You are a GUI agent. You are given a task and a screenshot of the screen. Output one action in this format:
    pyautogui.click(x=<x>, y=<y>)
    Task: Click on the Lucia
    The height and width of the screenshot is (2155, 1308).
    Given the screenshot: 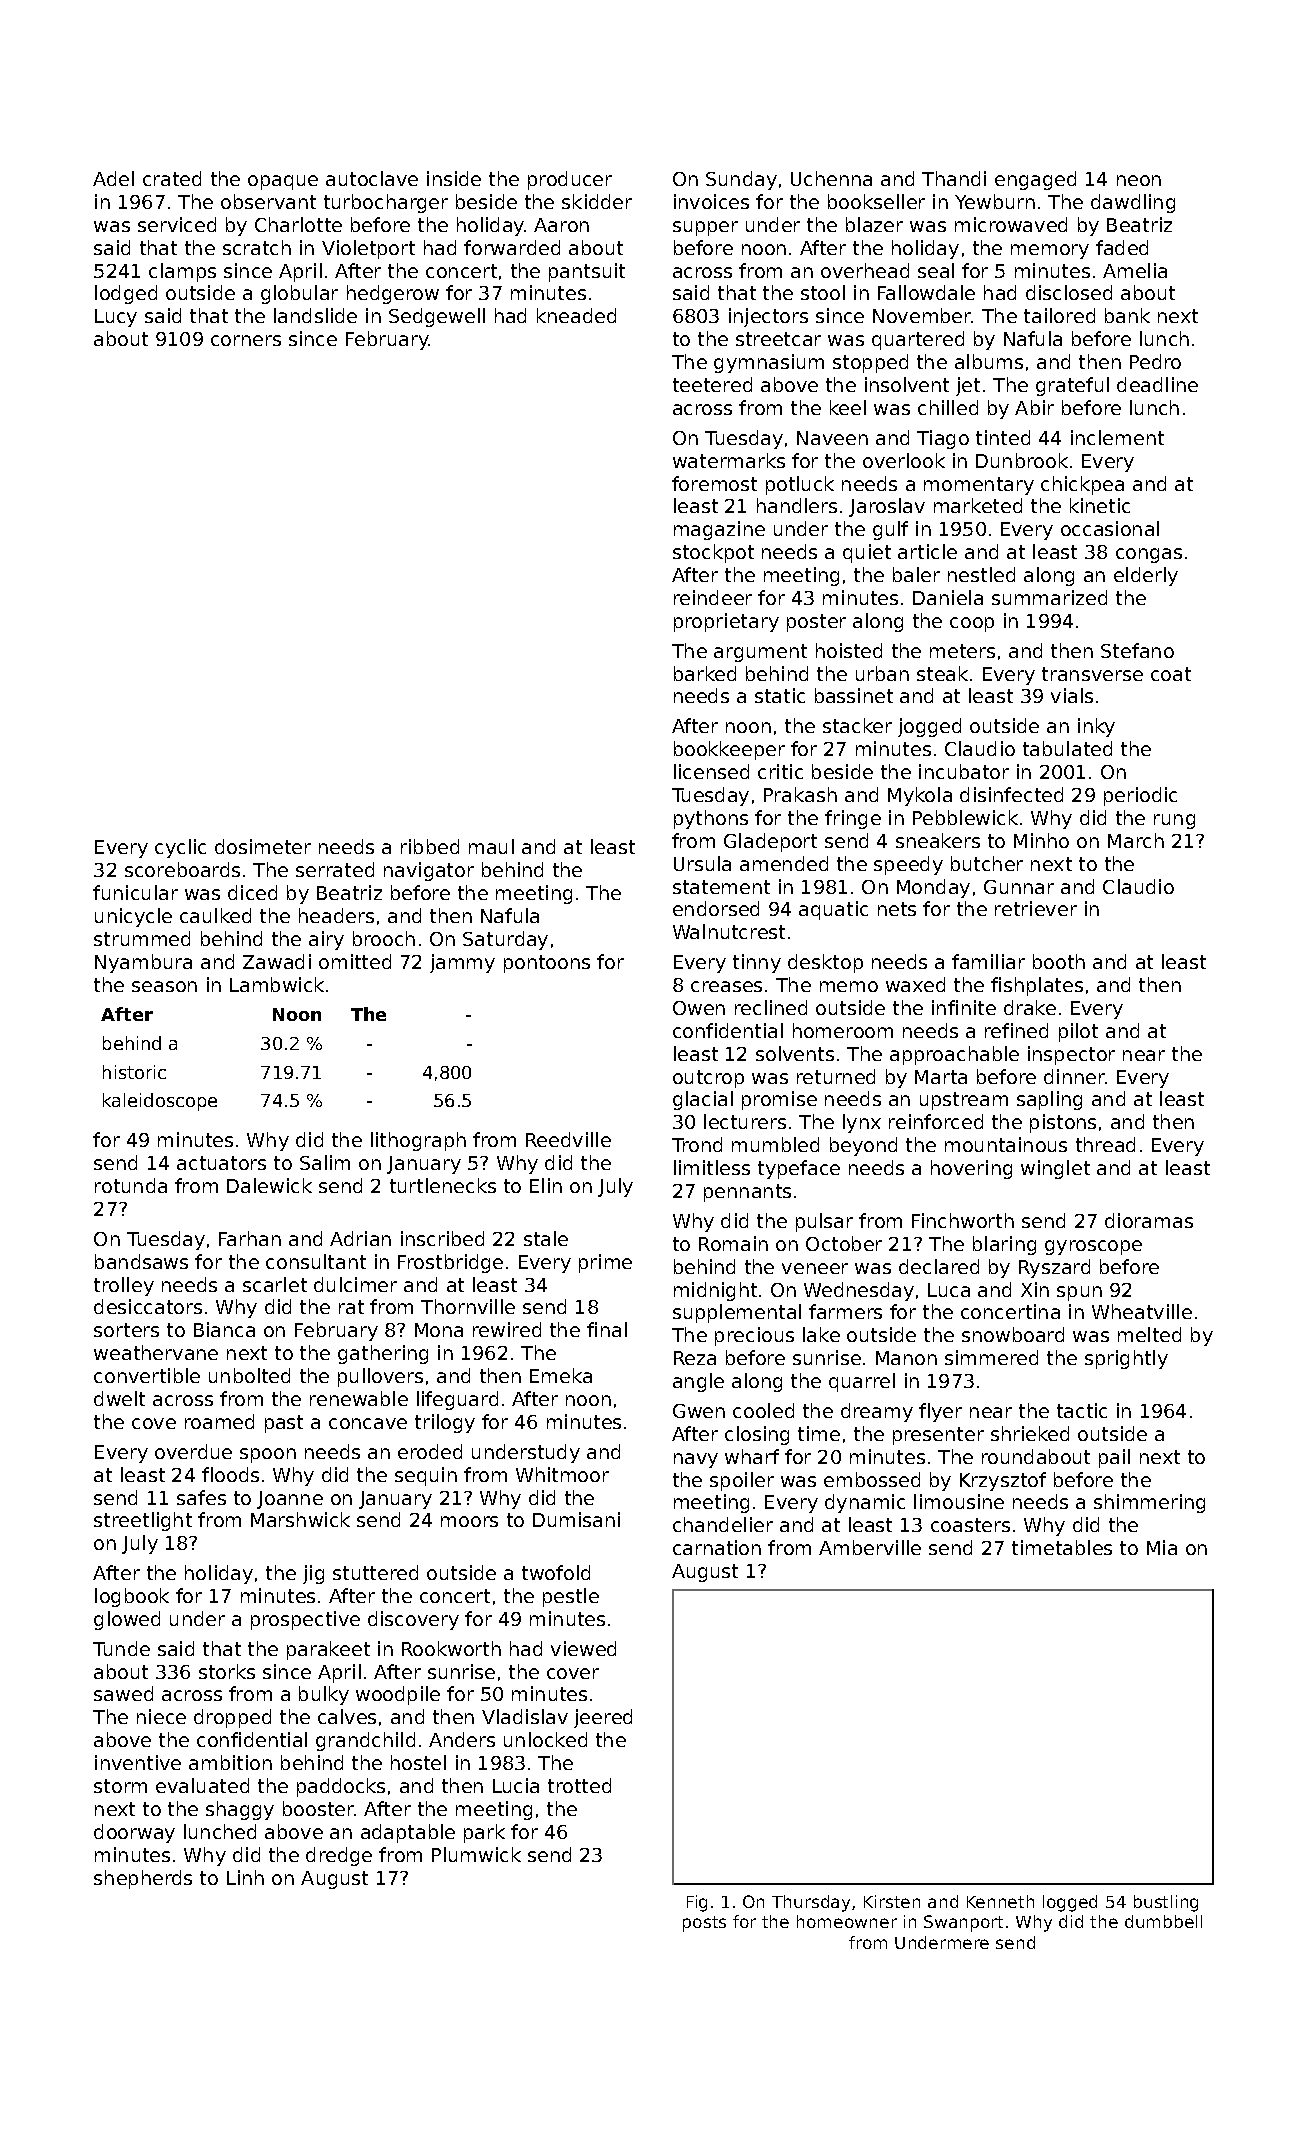 What is the action you would take?
    pyautogui.click(x=516, y=1785)
